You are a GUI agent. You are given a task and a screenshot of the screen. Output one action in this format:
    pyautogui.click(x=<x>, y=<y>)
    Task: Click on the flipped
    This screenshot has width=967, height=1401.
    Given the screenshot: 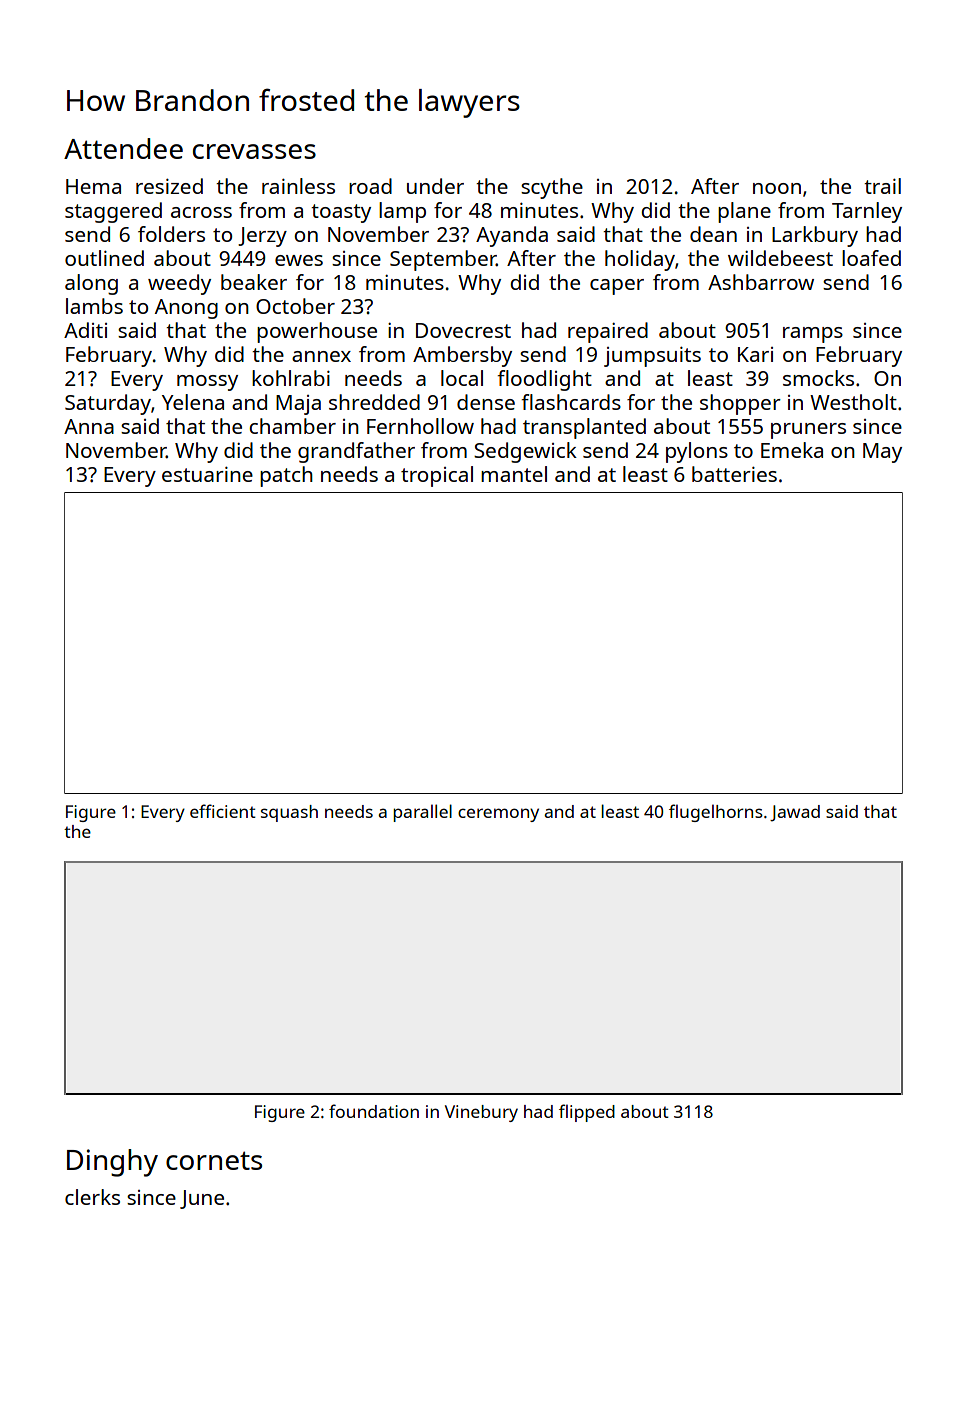 What is the action you would take?
    pyautogui.click(x=587, y=1113)
